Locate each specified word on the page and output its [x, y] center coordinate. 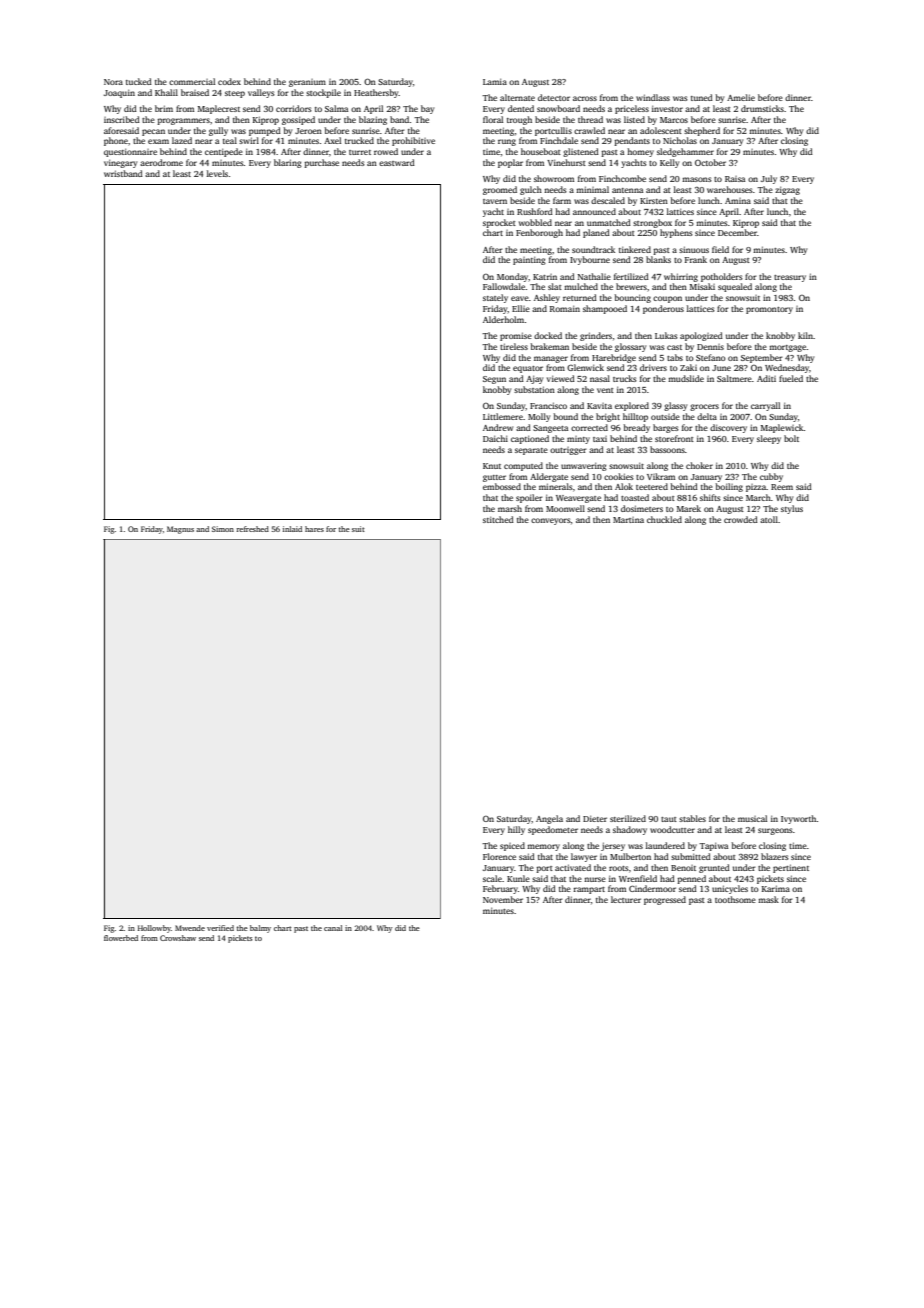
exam [158, 141]
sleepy [769, 439]
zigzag [787, 191]
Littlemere [503, 416]
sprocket [499, 223]
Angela [549, 819]
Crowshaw [178, 938]
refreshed [252, 529]
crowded [741, 519]
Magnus [180, 530]
